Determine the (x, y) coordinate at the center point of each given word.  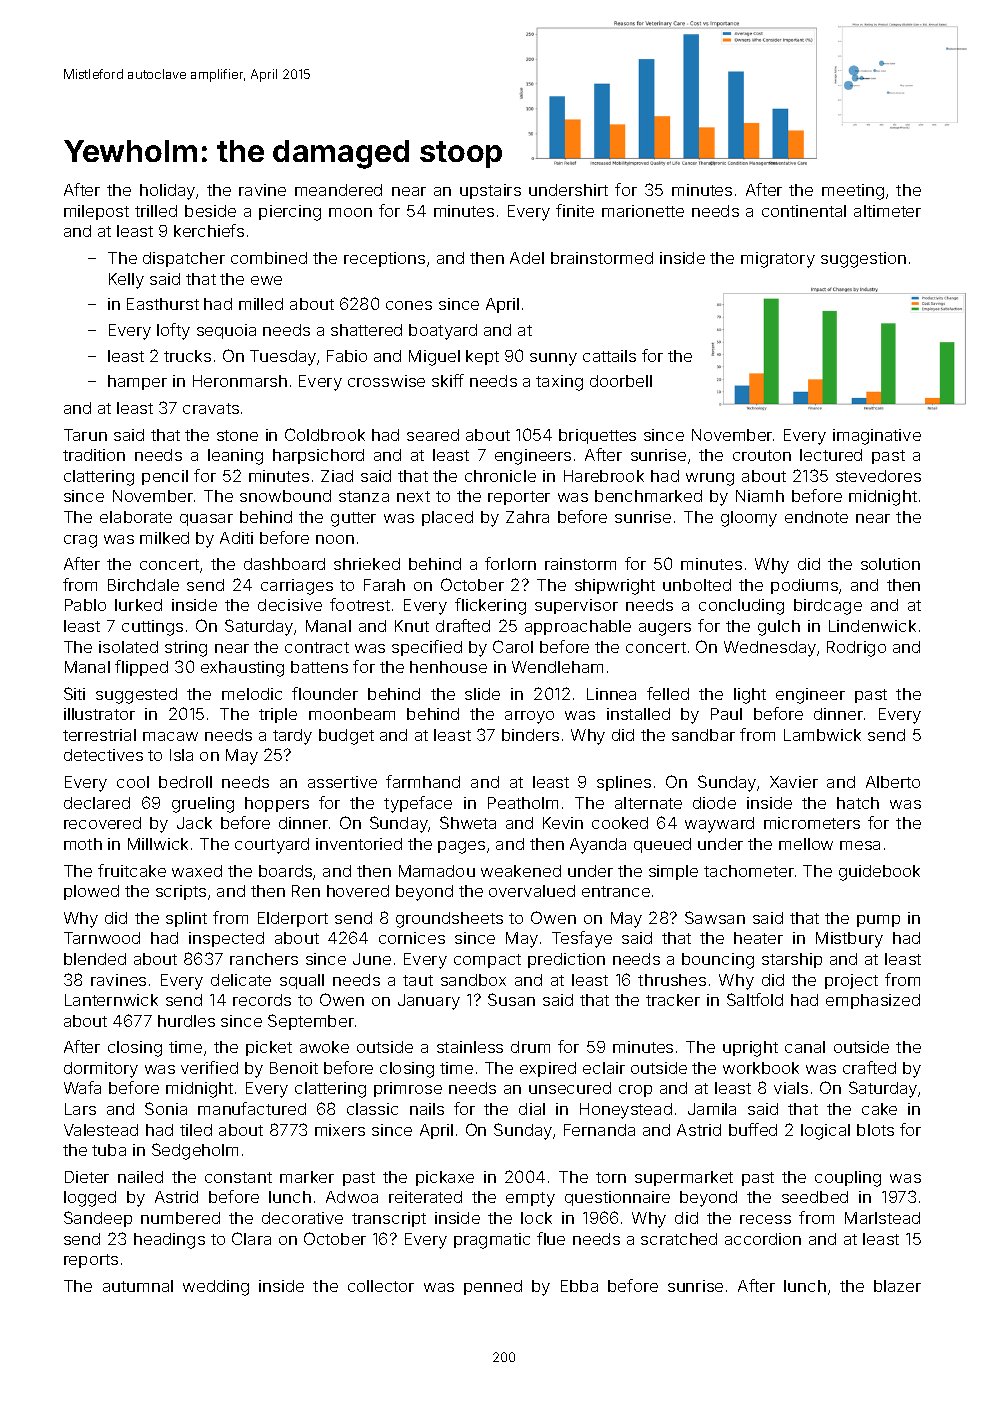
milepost (96, 212)
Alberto (893, 782)
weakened (521, 871)
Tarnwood (102, 938)
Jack (194, 823)
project (851, 981)
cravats (211, 408)
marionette (643, 211)
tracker (673, 1000)
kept (482, 357)
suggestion (863, 260)
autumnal (138, 1286)
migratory (778, 260)
